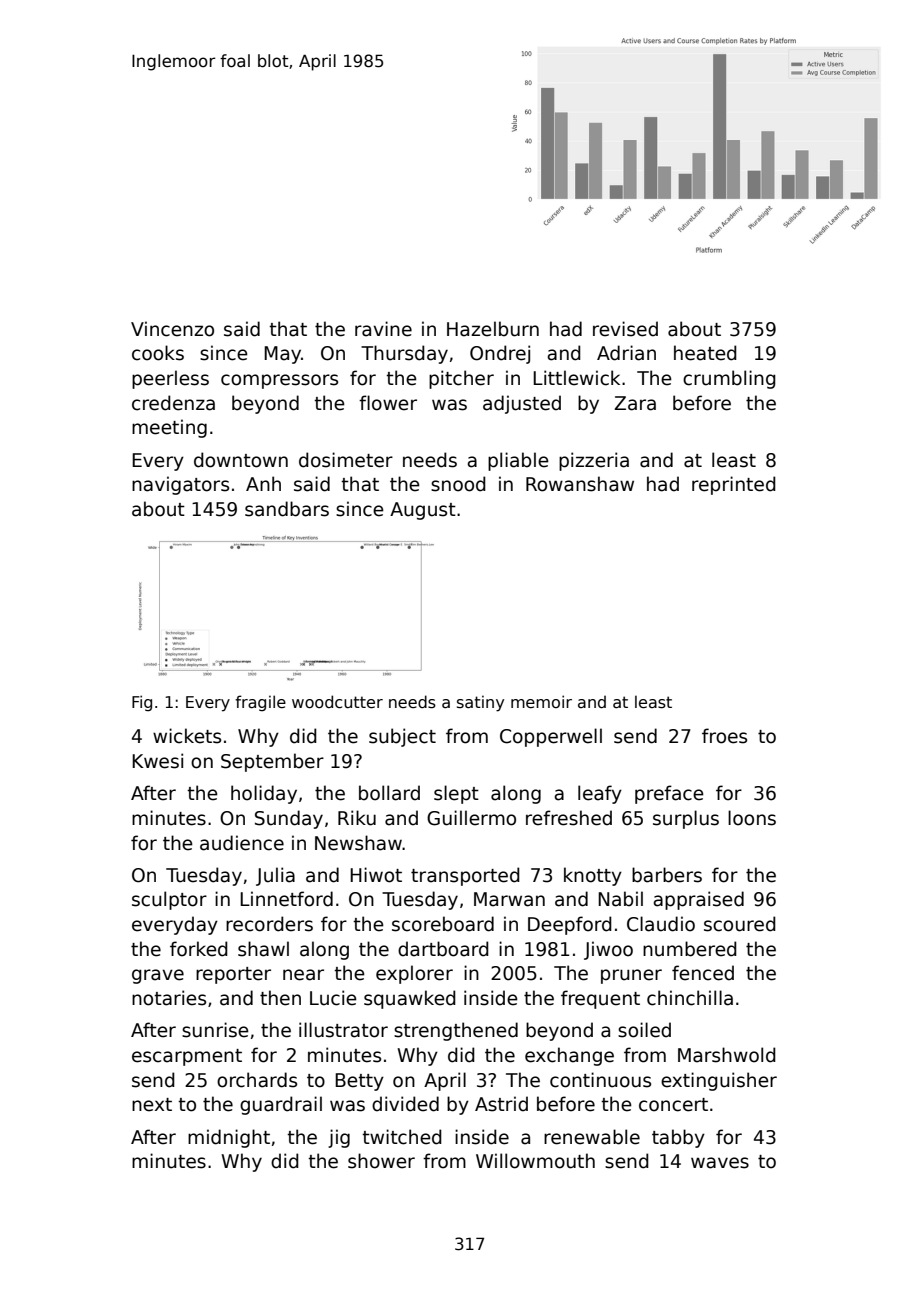  I want to click on crumbling, so click(729, 379).
